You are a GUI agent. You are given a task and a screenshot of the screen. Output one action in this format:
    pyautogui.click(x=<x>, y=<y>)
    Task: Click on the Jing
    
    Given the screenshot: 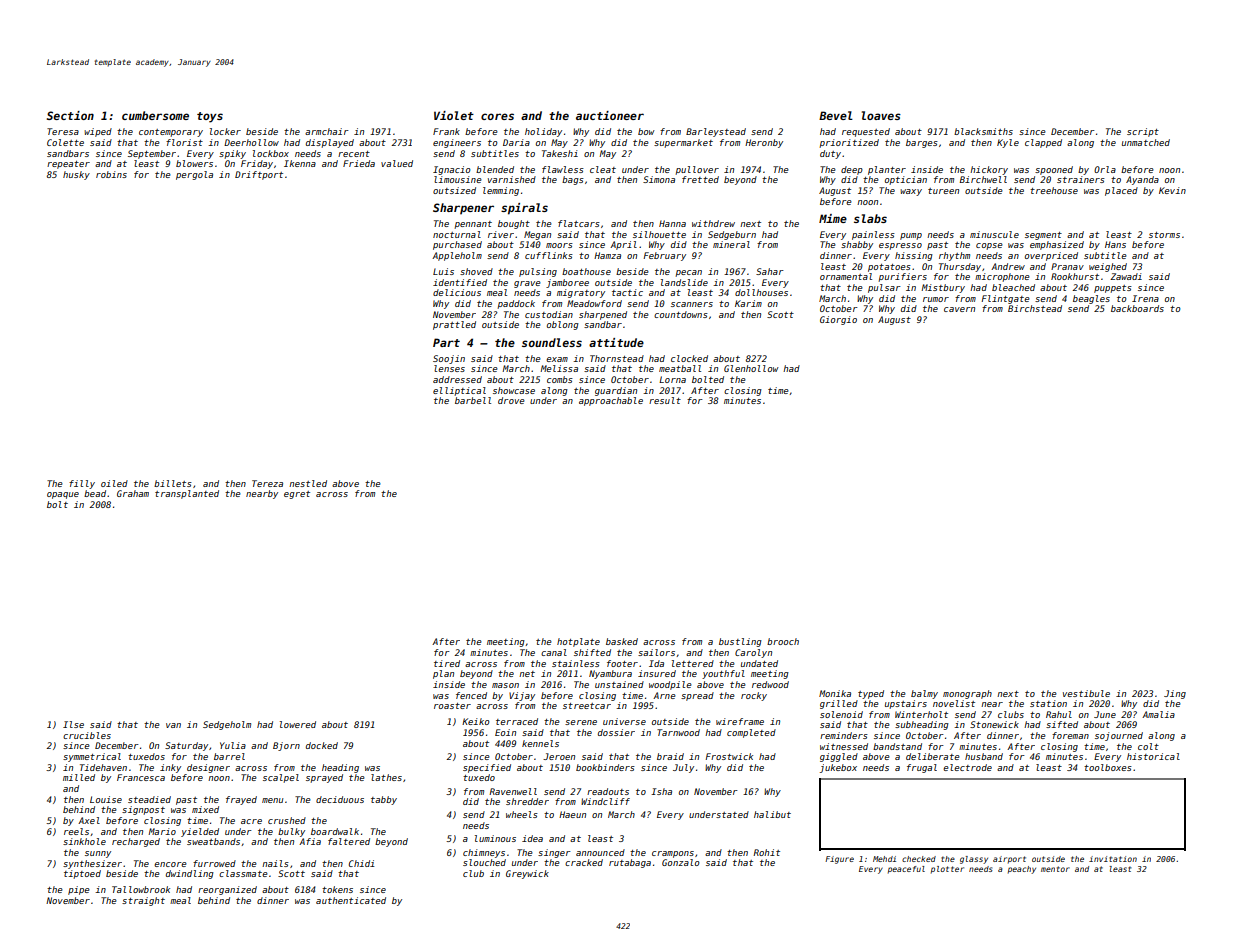 What is the action you would take?
    pyautogui.click(x=1175, y=694)
